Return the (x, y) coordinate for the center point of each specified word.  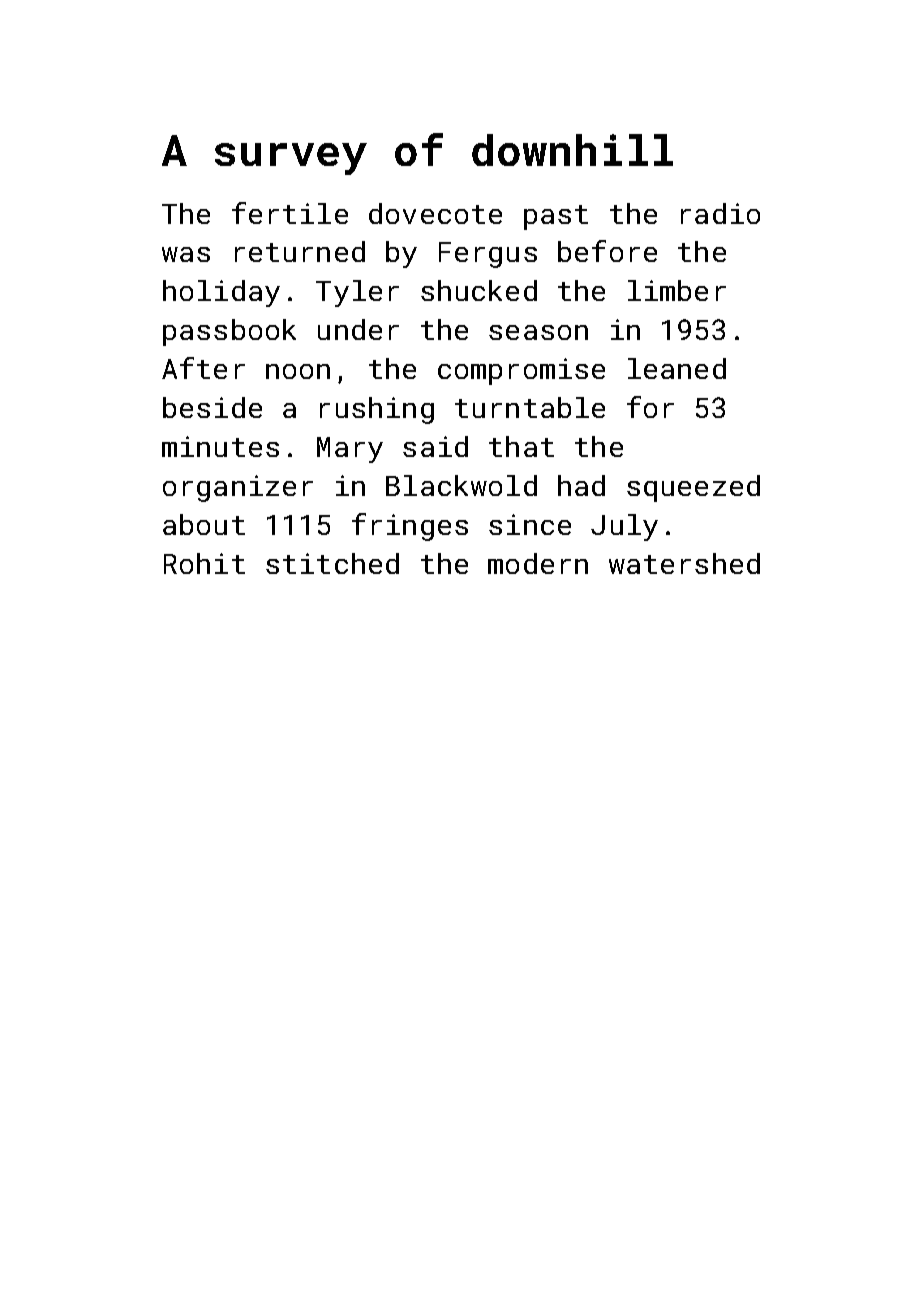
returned (300, 251)
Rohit (204, 563)
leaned (677, 368)
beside (212, 407)
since (530, 524)
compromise (521, 371)
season (538, 332)
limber (677, 290)
